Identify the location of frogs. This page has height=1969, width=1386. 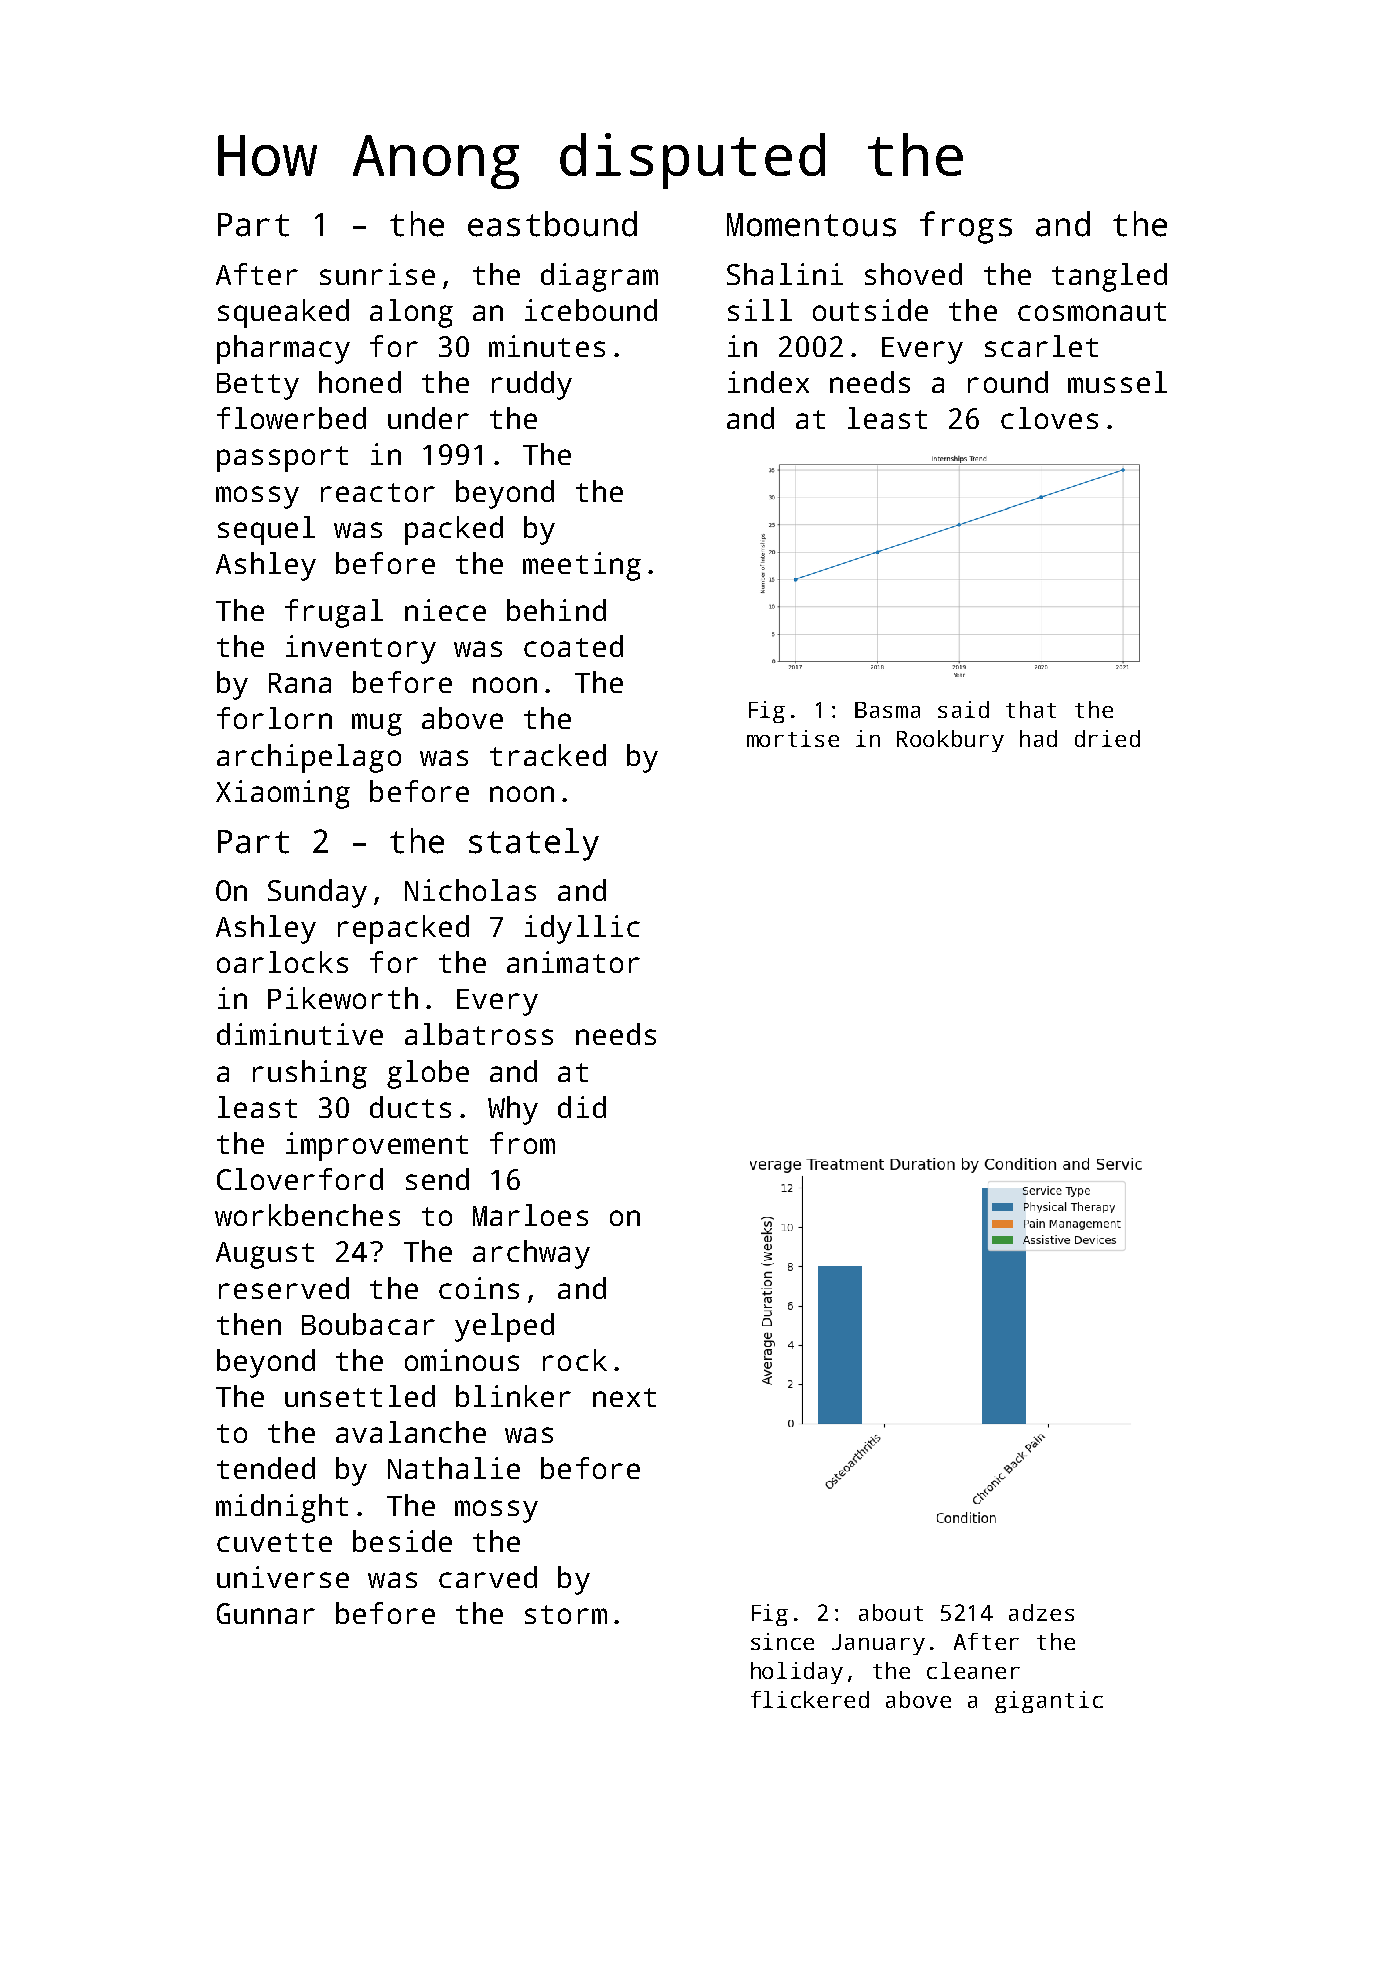
(966, 227).
